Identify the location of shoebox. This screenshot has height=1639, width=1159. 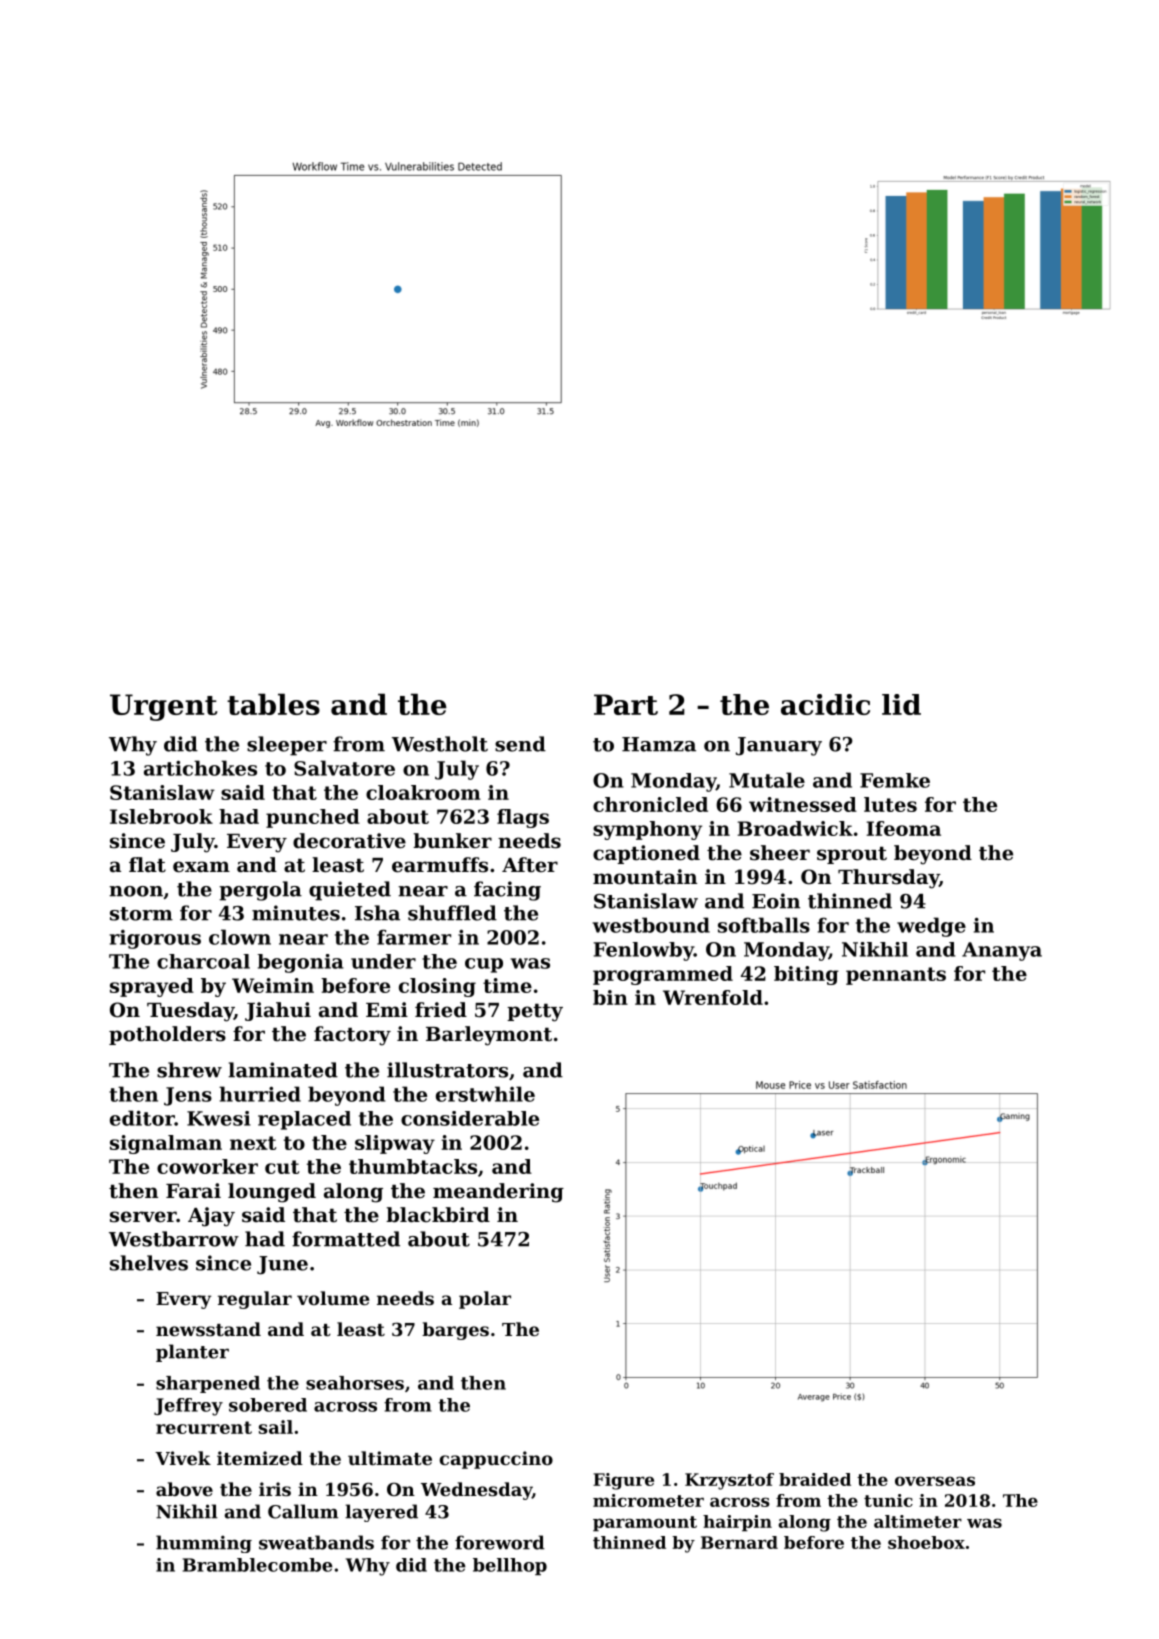
(926, 1542).
